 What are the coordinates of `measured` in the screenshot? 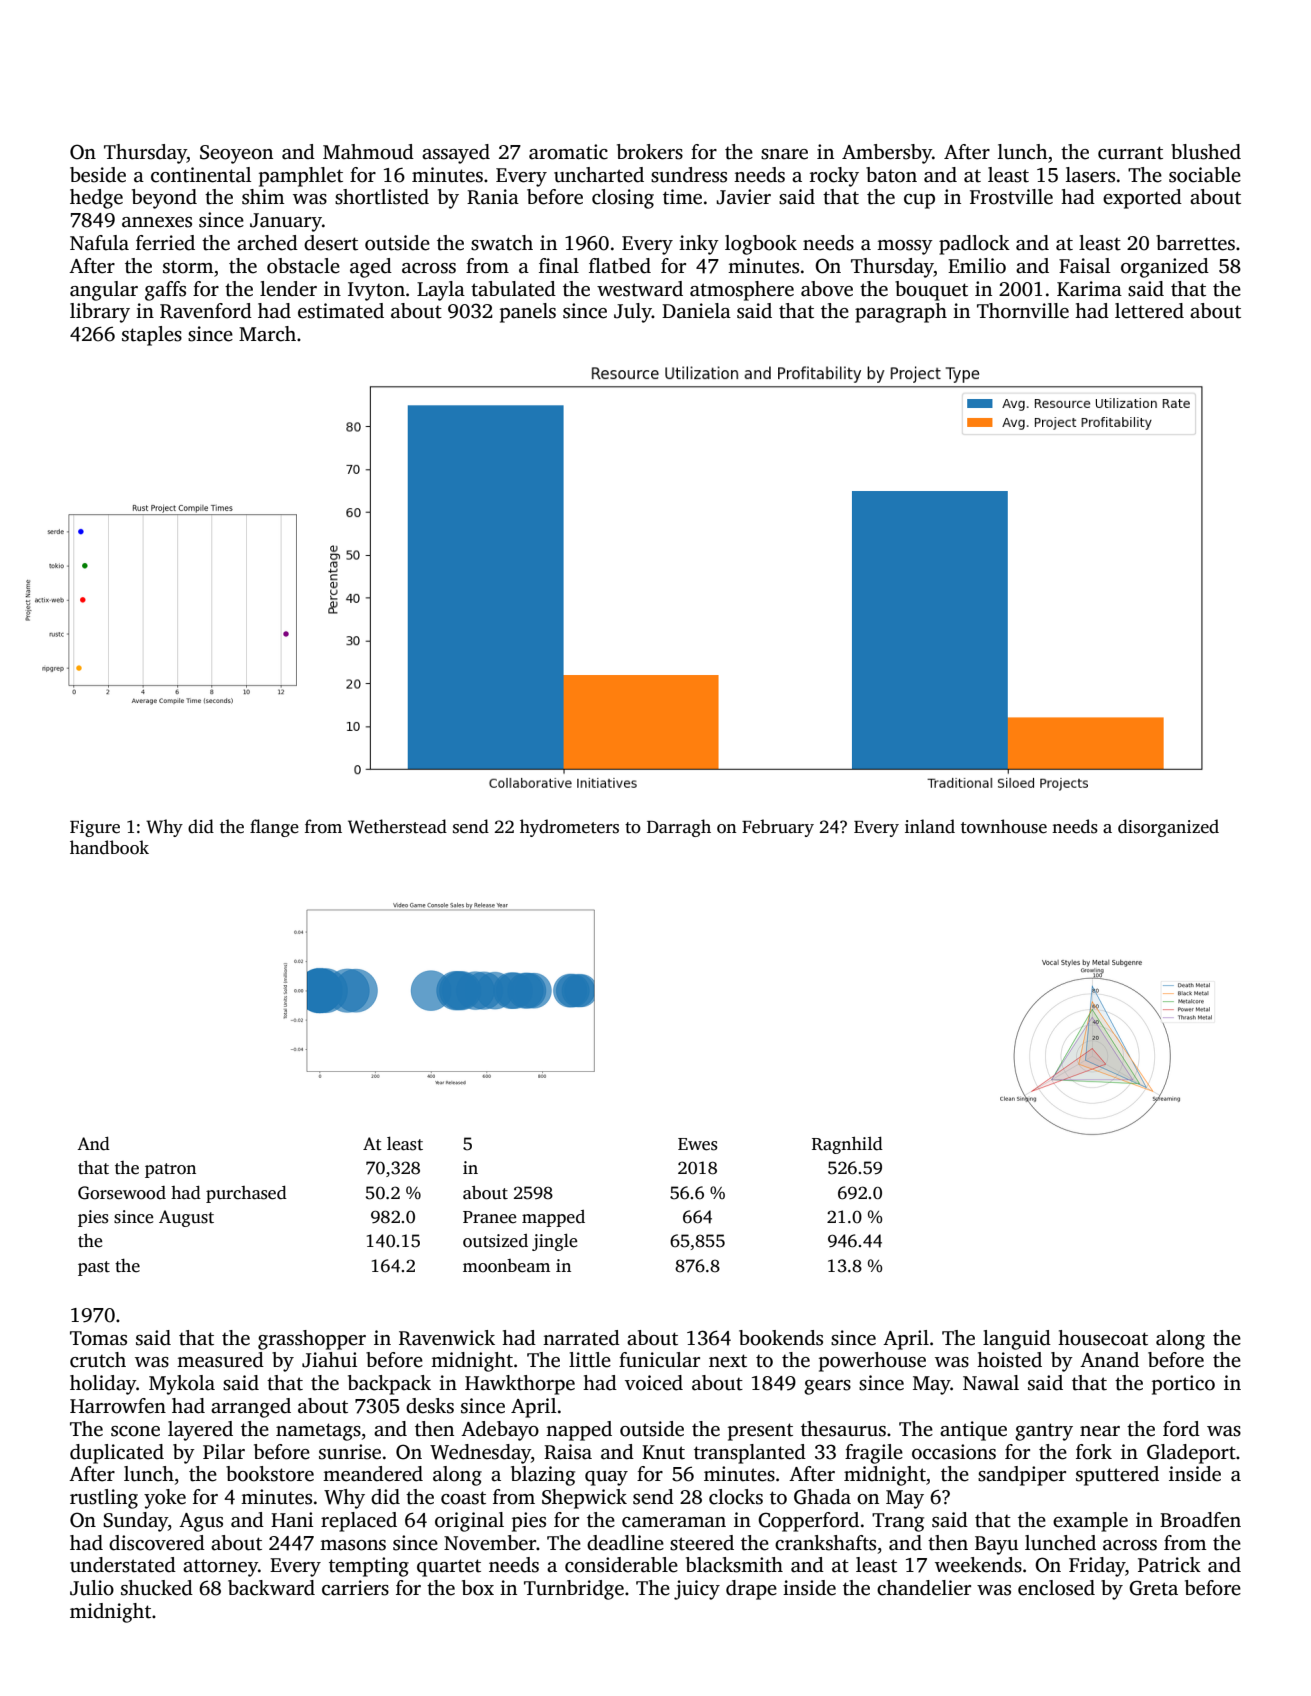 It's located at (220, 1360).
